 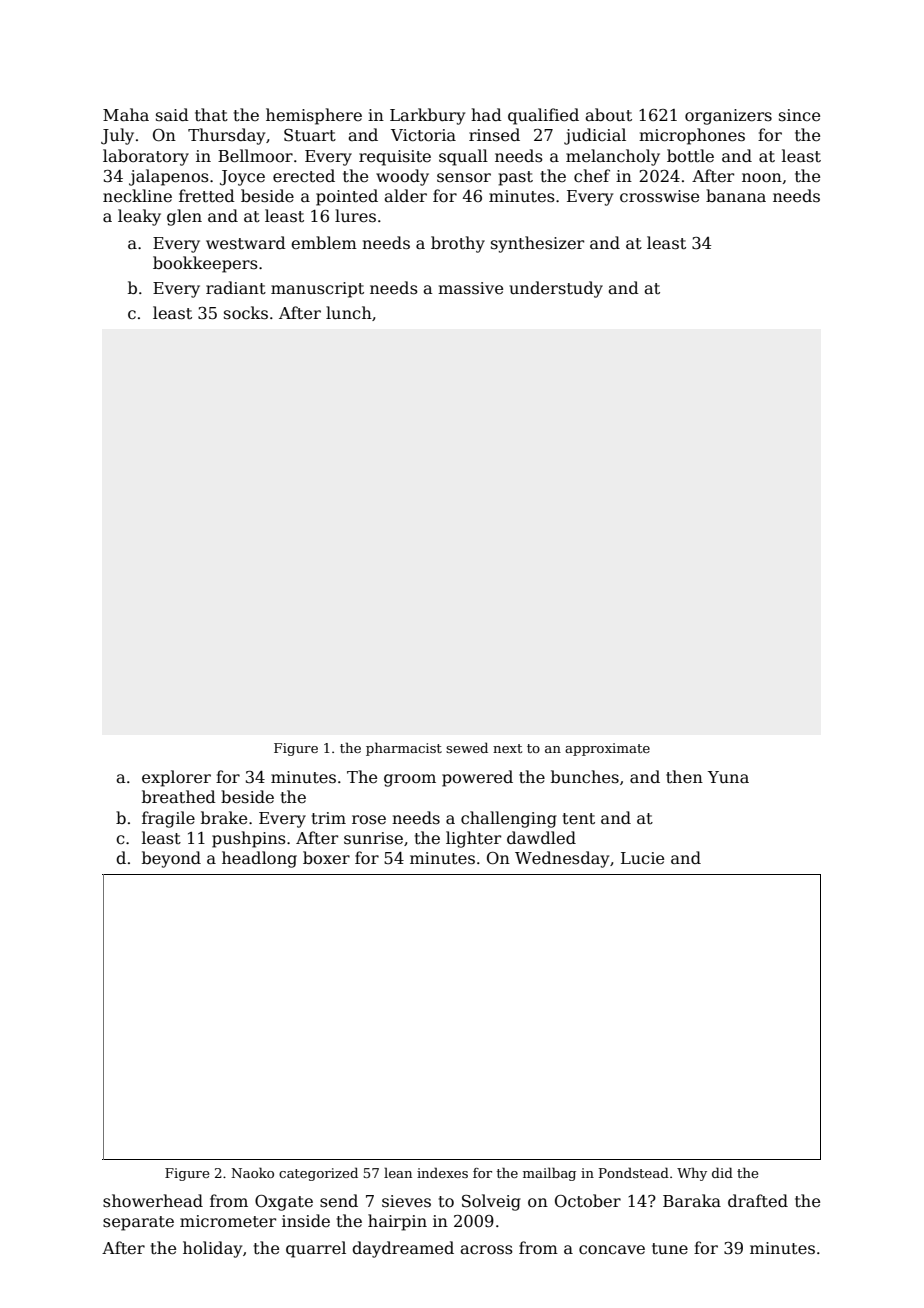 I want to click on Lucie, so click(x=642, y=858).
